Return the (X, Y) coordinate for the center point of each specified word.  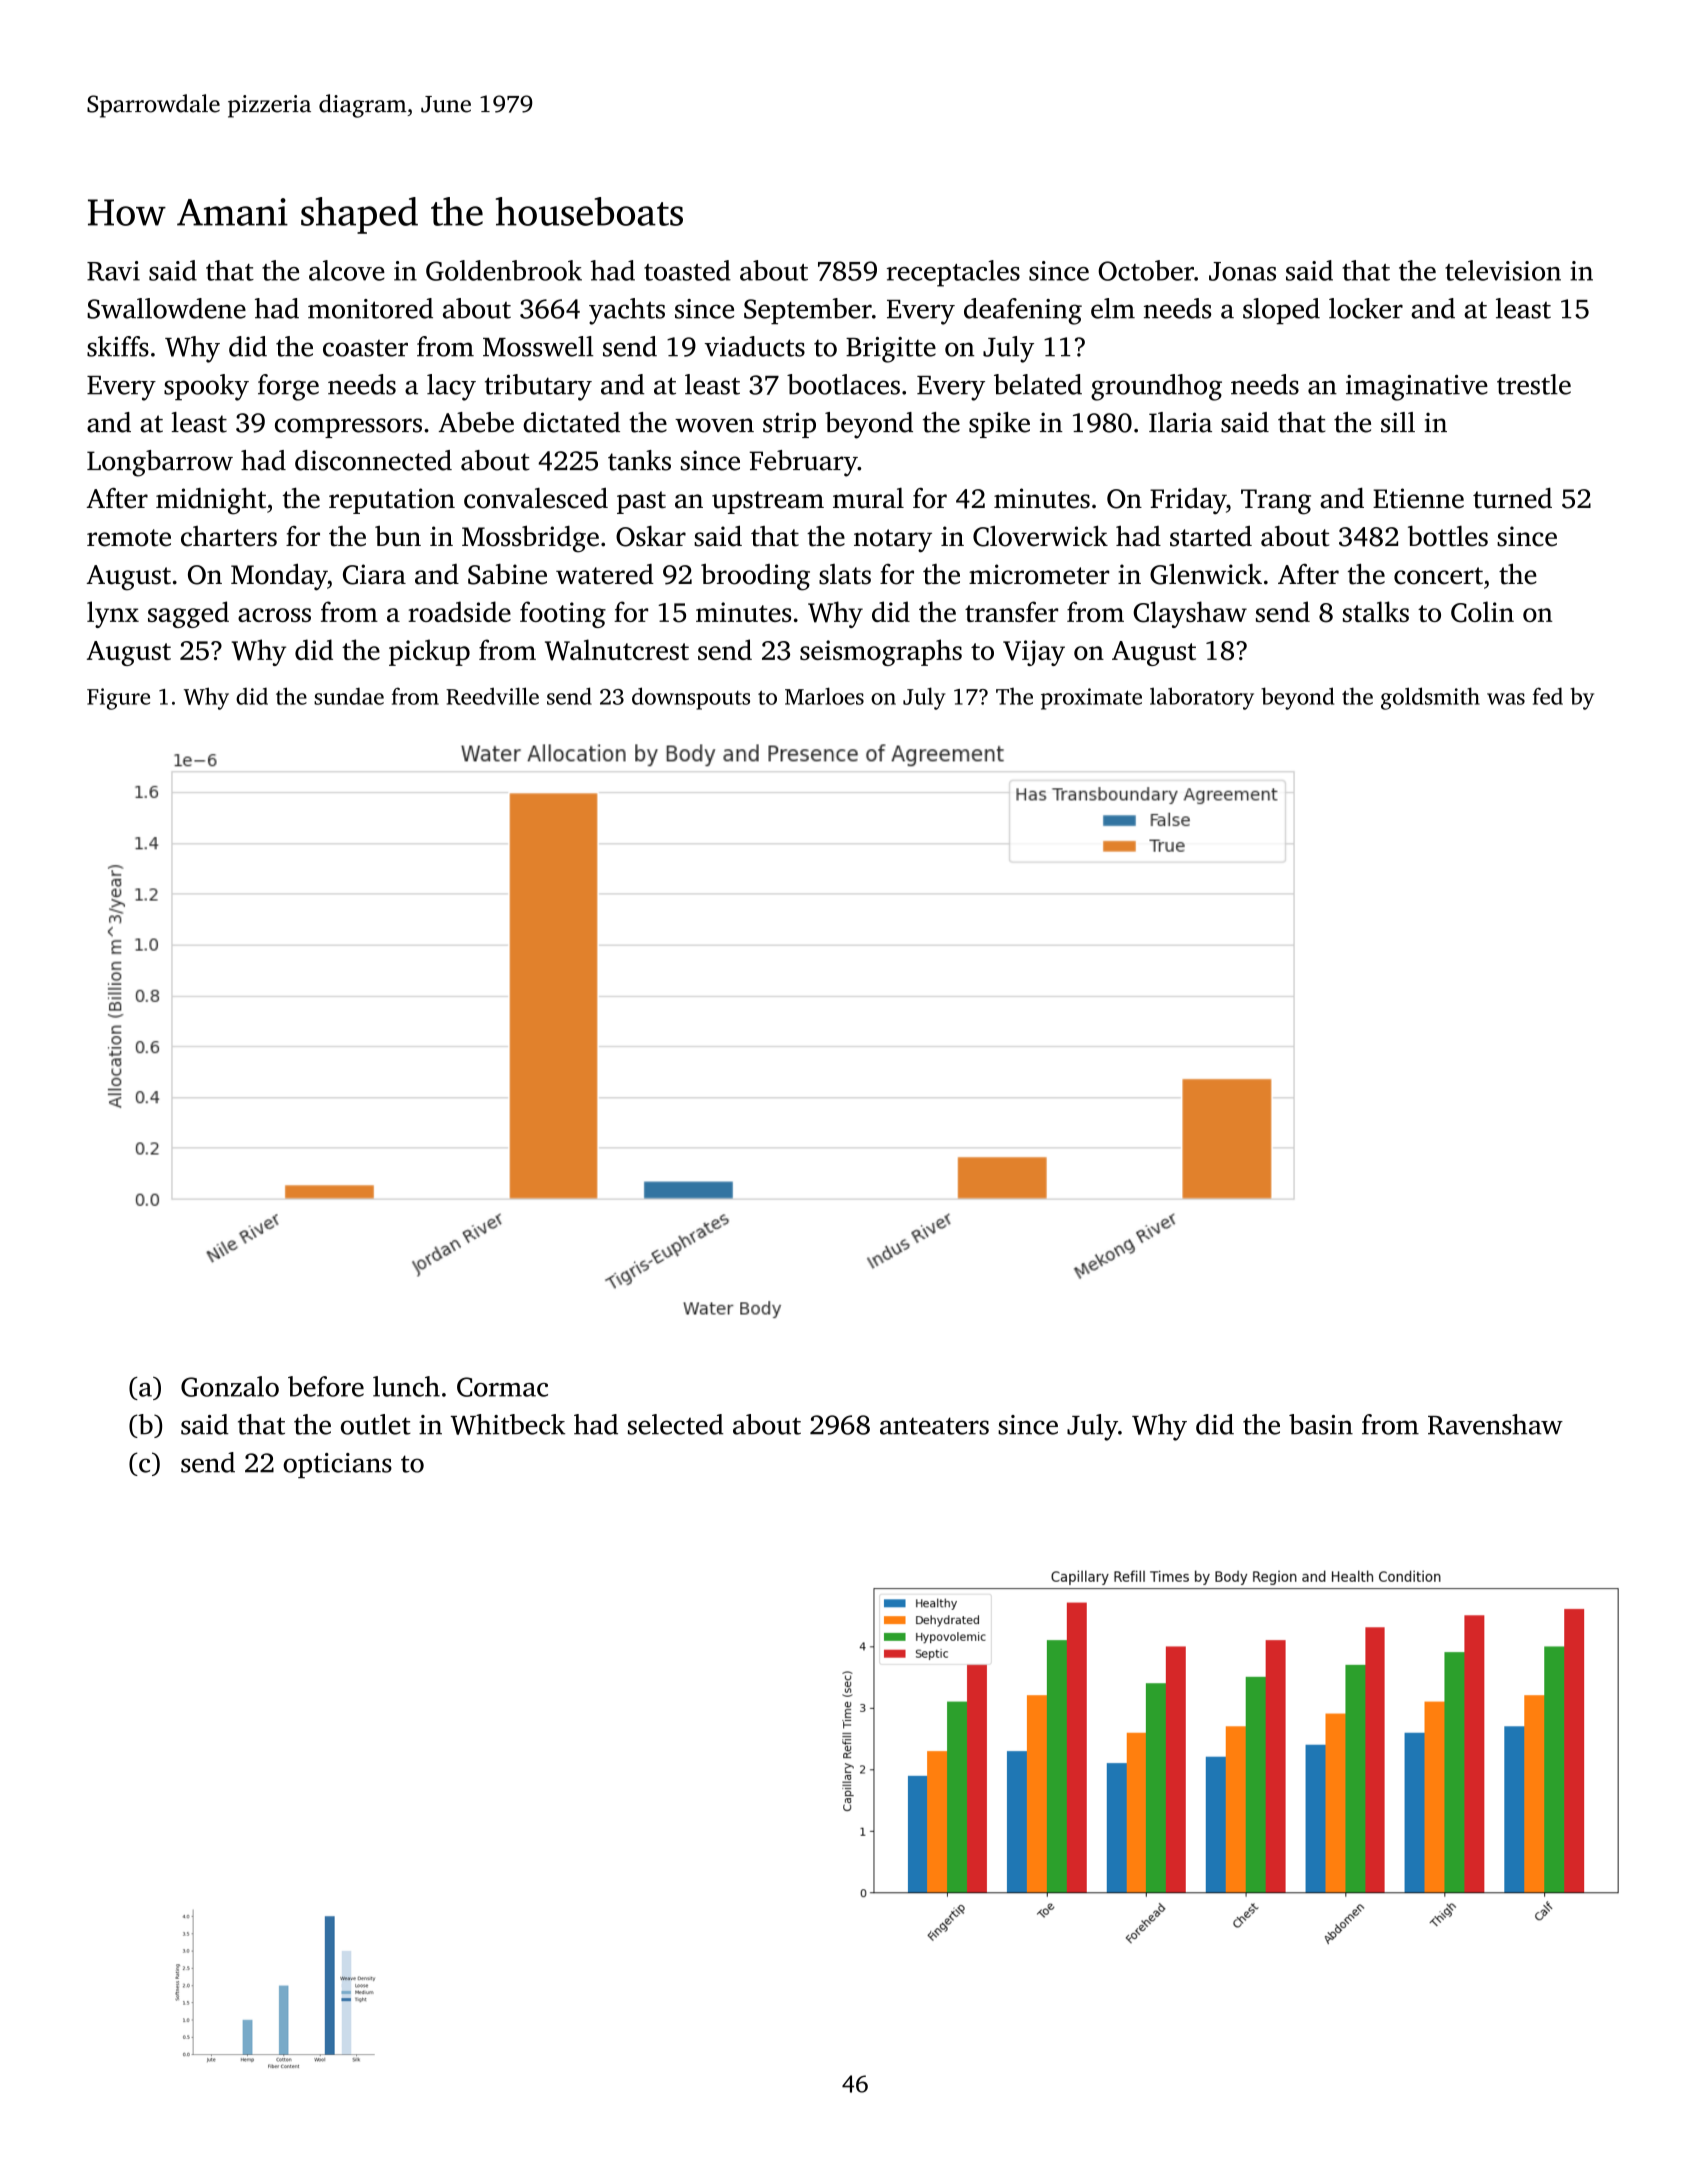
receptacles (953, 273)
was (1506, 699)
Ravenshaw (1495, 1424)
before (326, 1386)
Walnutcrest (617, 650)
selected (675, 1424)
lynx (113, 614)
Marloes (824, 696)
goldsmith (1430, 698)
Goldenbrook (504, 270)
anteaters (934, 1426)
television (1503, 270)
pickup (429, 652)
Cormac (502, 1387)
